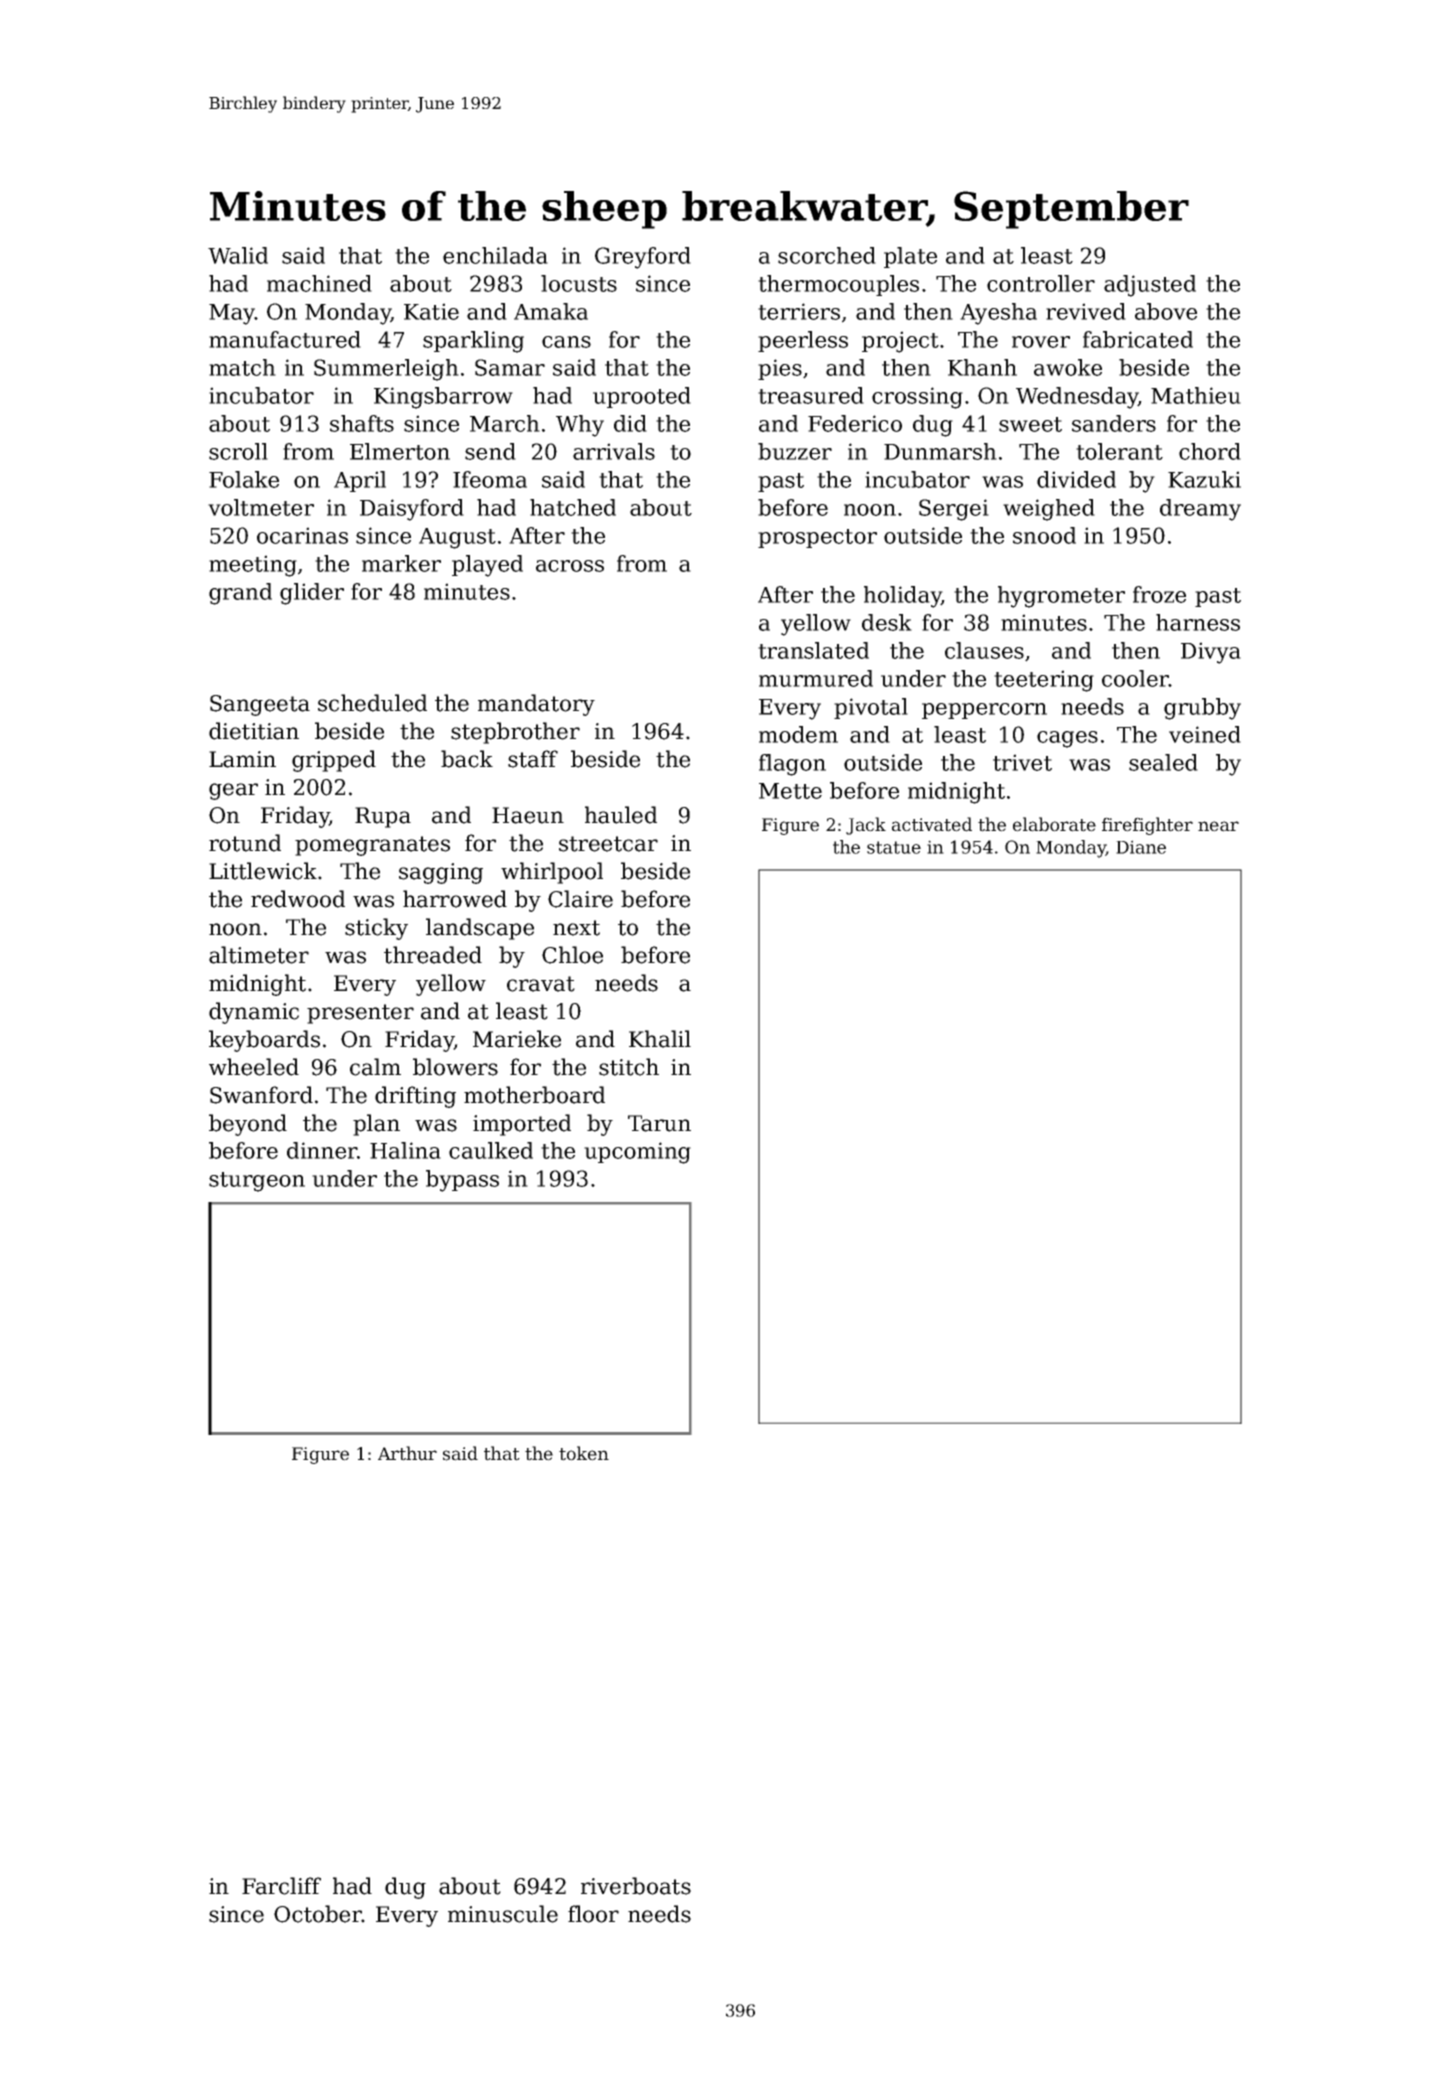 Image resolution: width=1450 pixels, height=2100 pixels. What do you see at coordinates (827, 255) in the screenshot?
I see `scorched` at bounding box center [827, 255].
